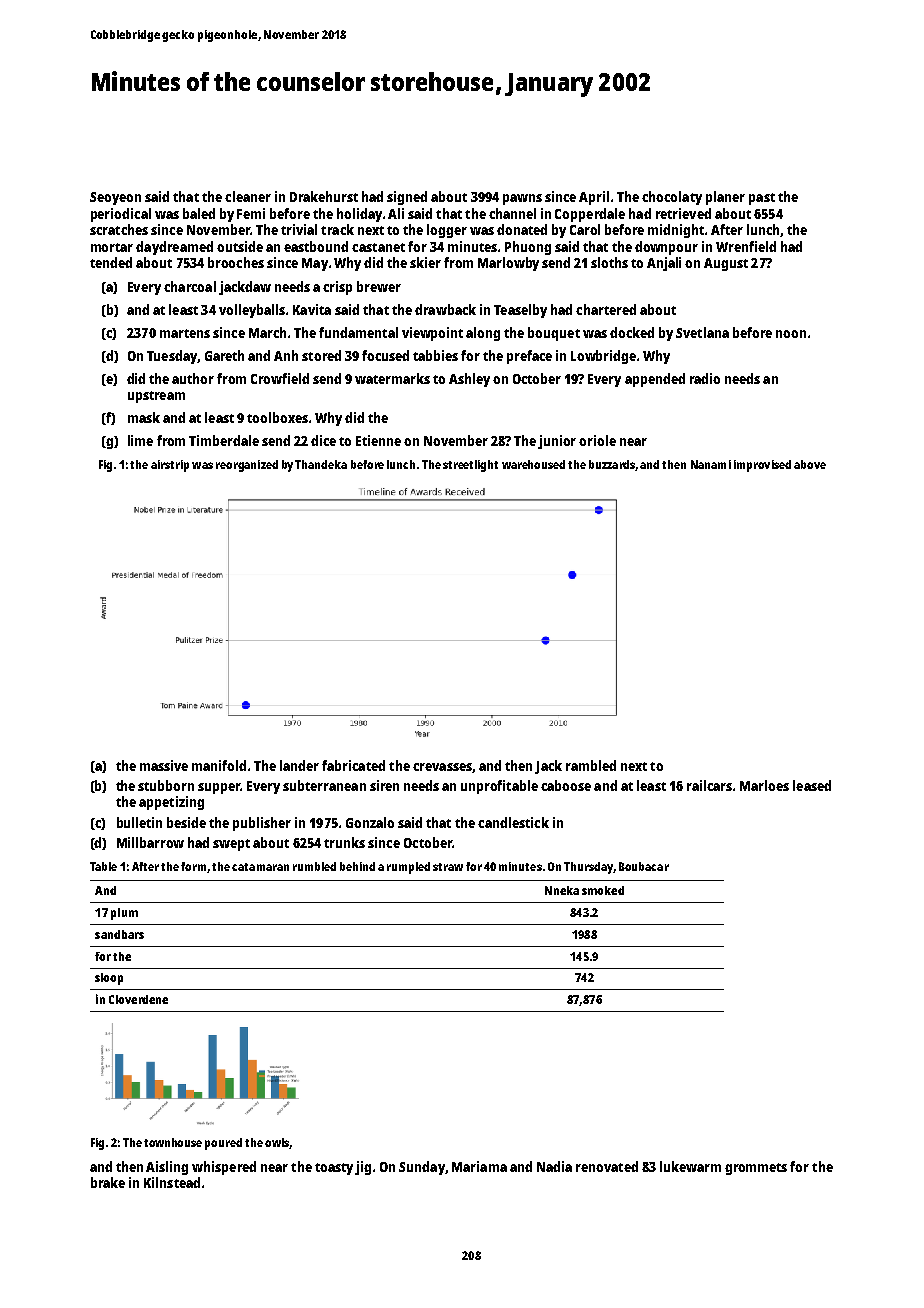  What do you see at coordinates (479, 1166) in the document?
I see `Mariama` at bounding box center [479, 1166].
